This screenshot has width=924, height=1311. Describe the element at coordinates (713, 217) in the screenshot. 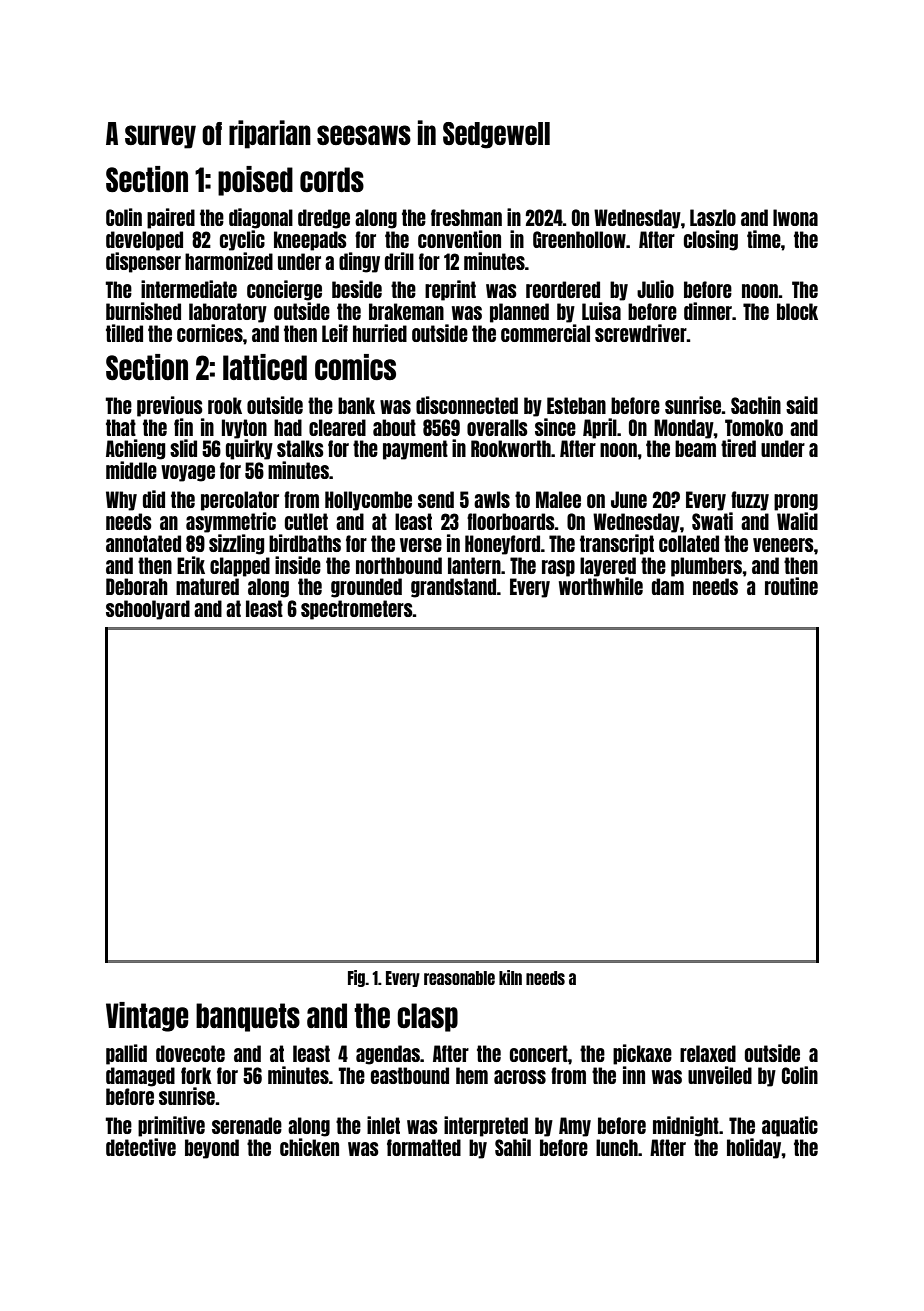

I see `Laszlo` at that location.
